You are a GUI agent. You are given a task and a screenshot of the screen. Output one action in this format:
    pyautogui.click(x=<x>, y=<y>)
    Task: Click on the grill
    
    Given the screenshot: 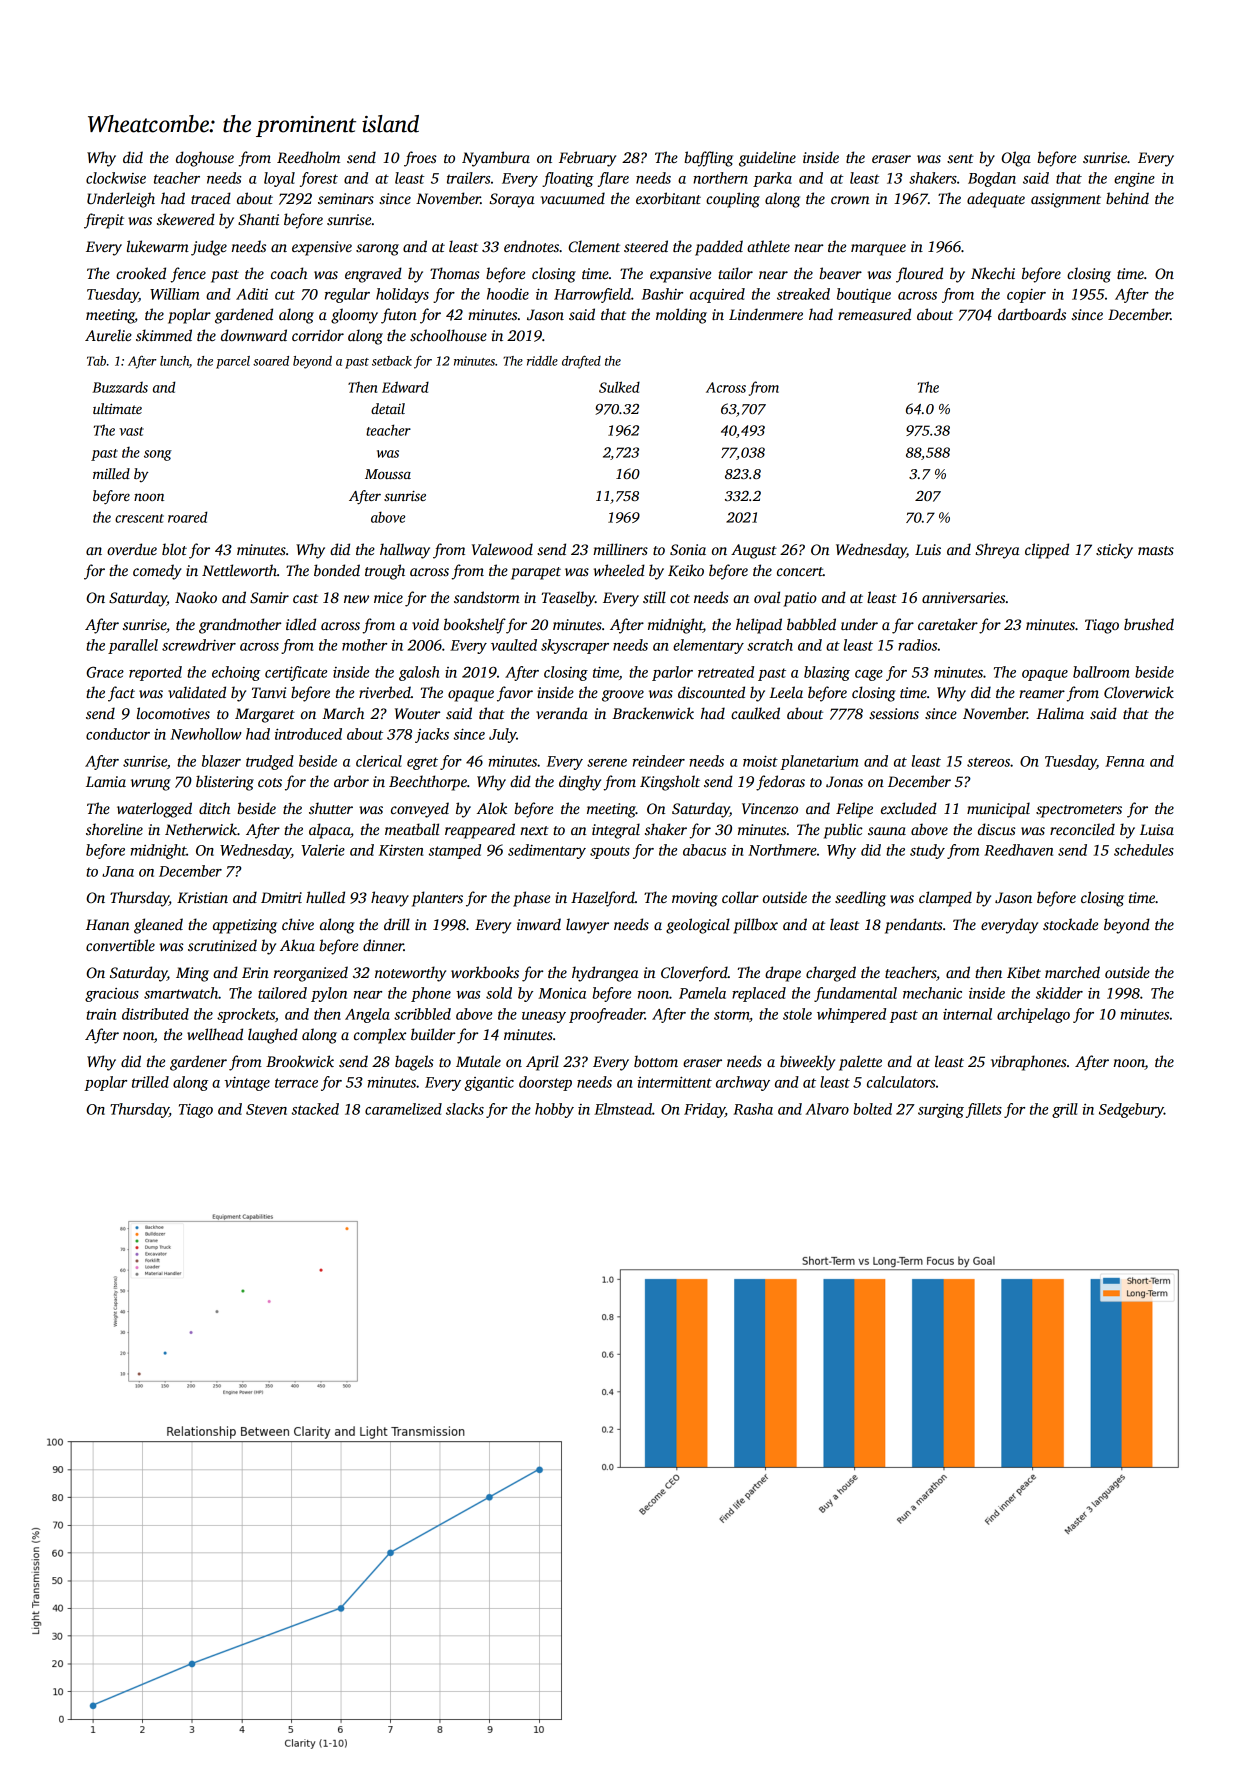 What is the action you would take?
    pyautogui.click(x=1065, y=1110)
